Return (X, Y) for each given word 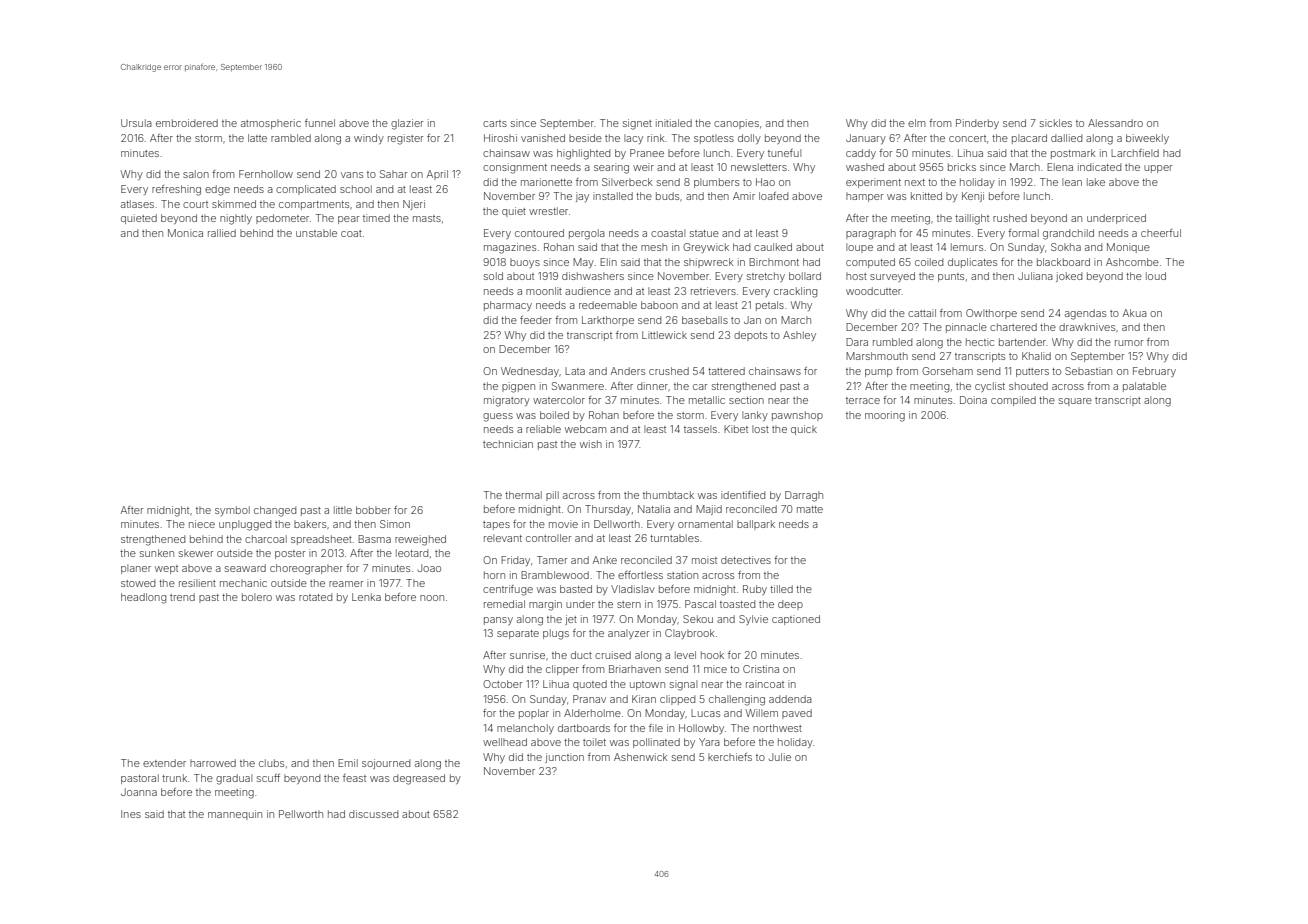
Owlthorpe (991, 314)
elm (916, 123)
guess (498, 417)
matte (810, 509)
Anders (628, 371)
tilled (781, 589)
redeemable (608, 305)
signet (637, 124)
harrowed (213, 763)
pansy (498, 621)
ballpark (756, 525)
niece (202, 524)
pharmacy (508, 306)
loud (1156, 276)
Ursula (136, 123)
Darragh (804, 496)
